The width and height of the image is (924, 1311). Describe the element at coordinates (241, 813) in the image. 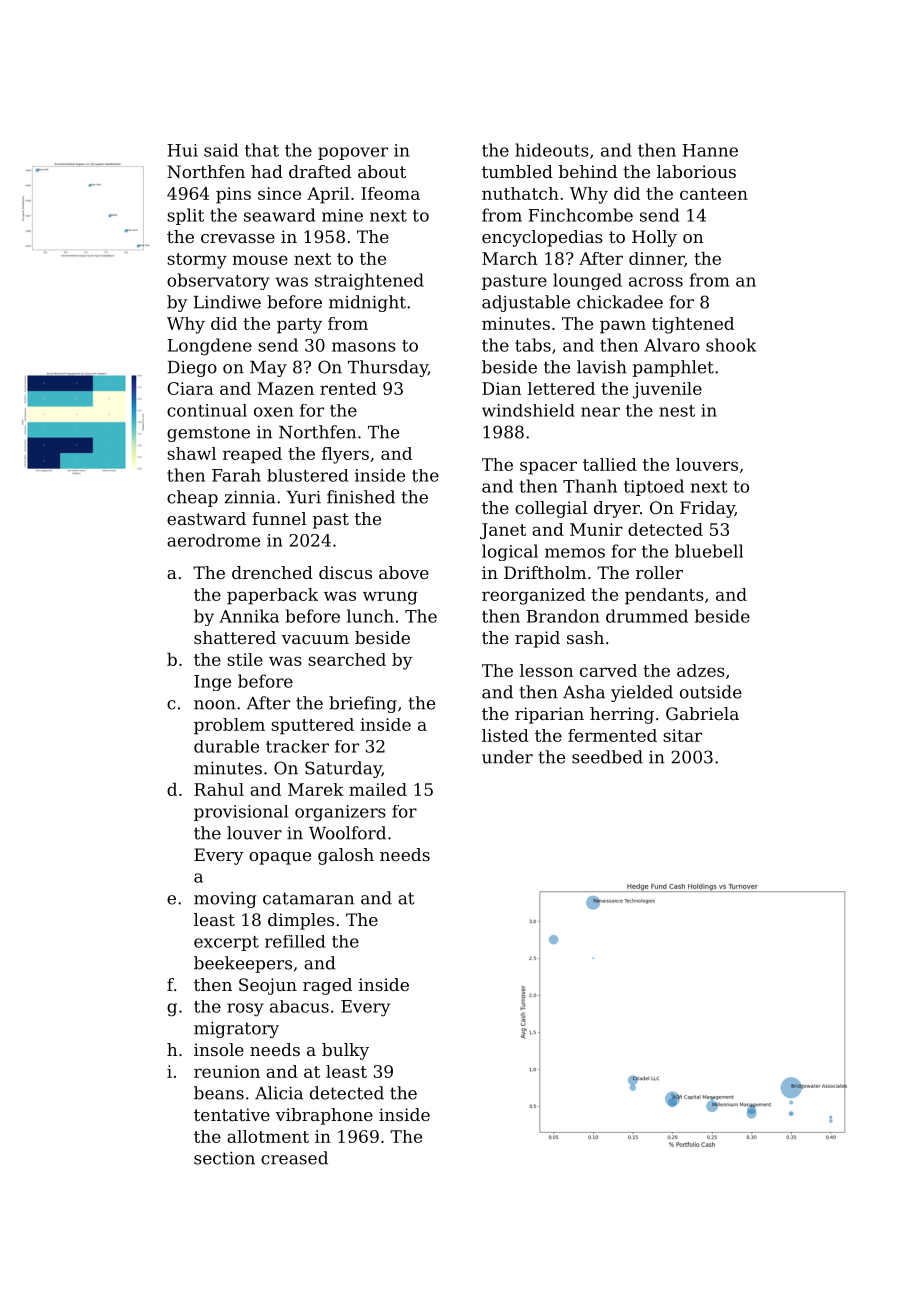

I see `provisional` at that location.
